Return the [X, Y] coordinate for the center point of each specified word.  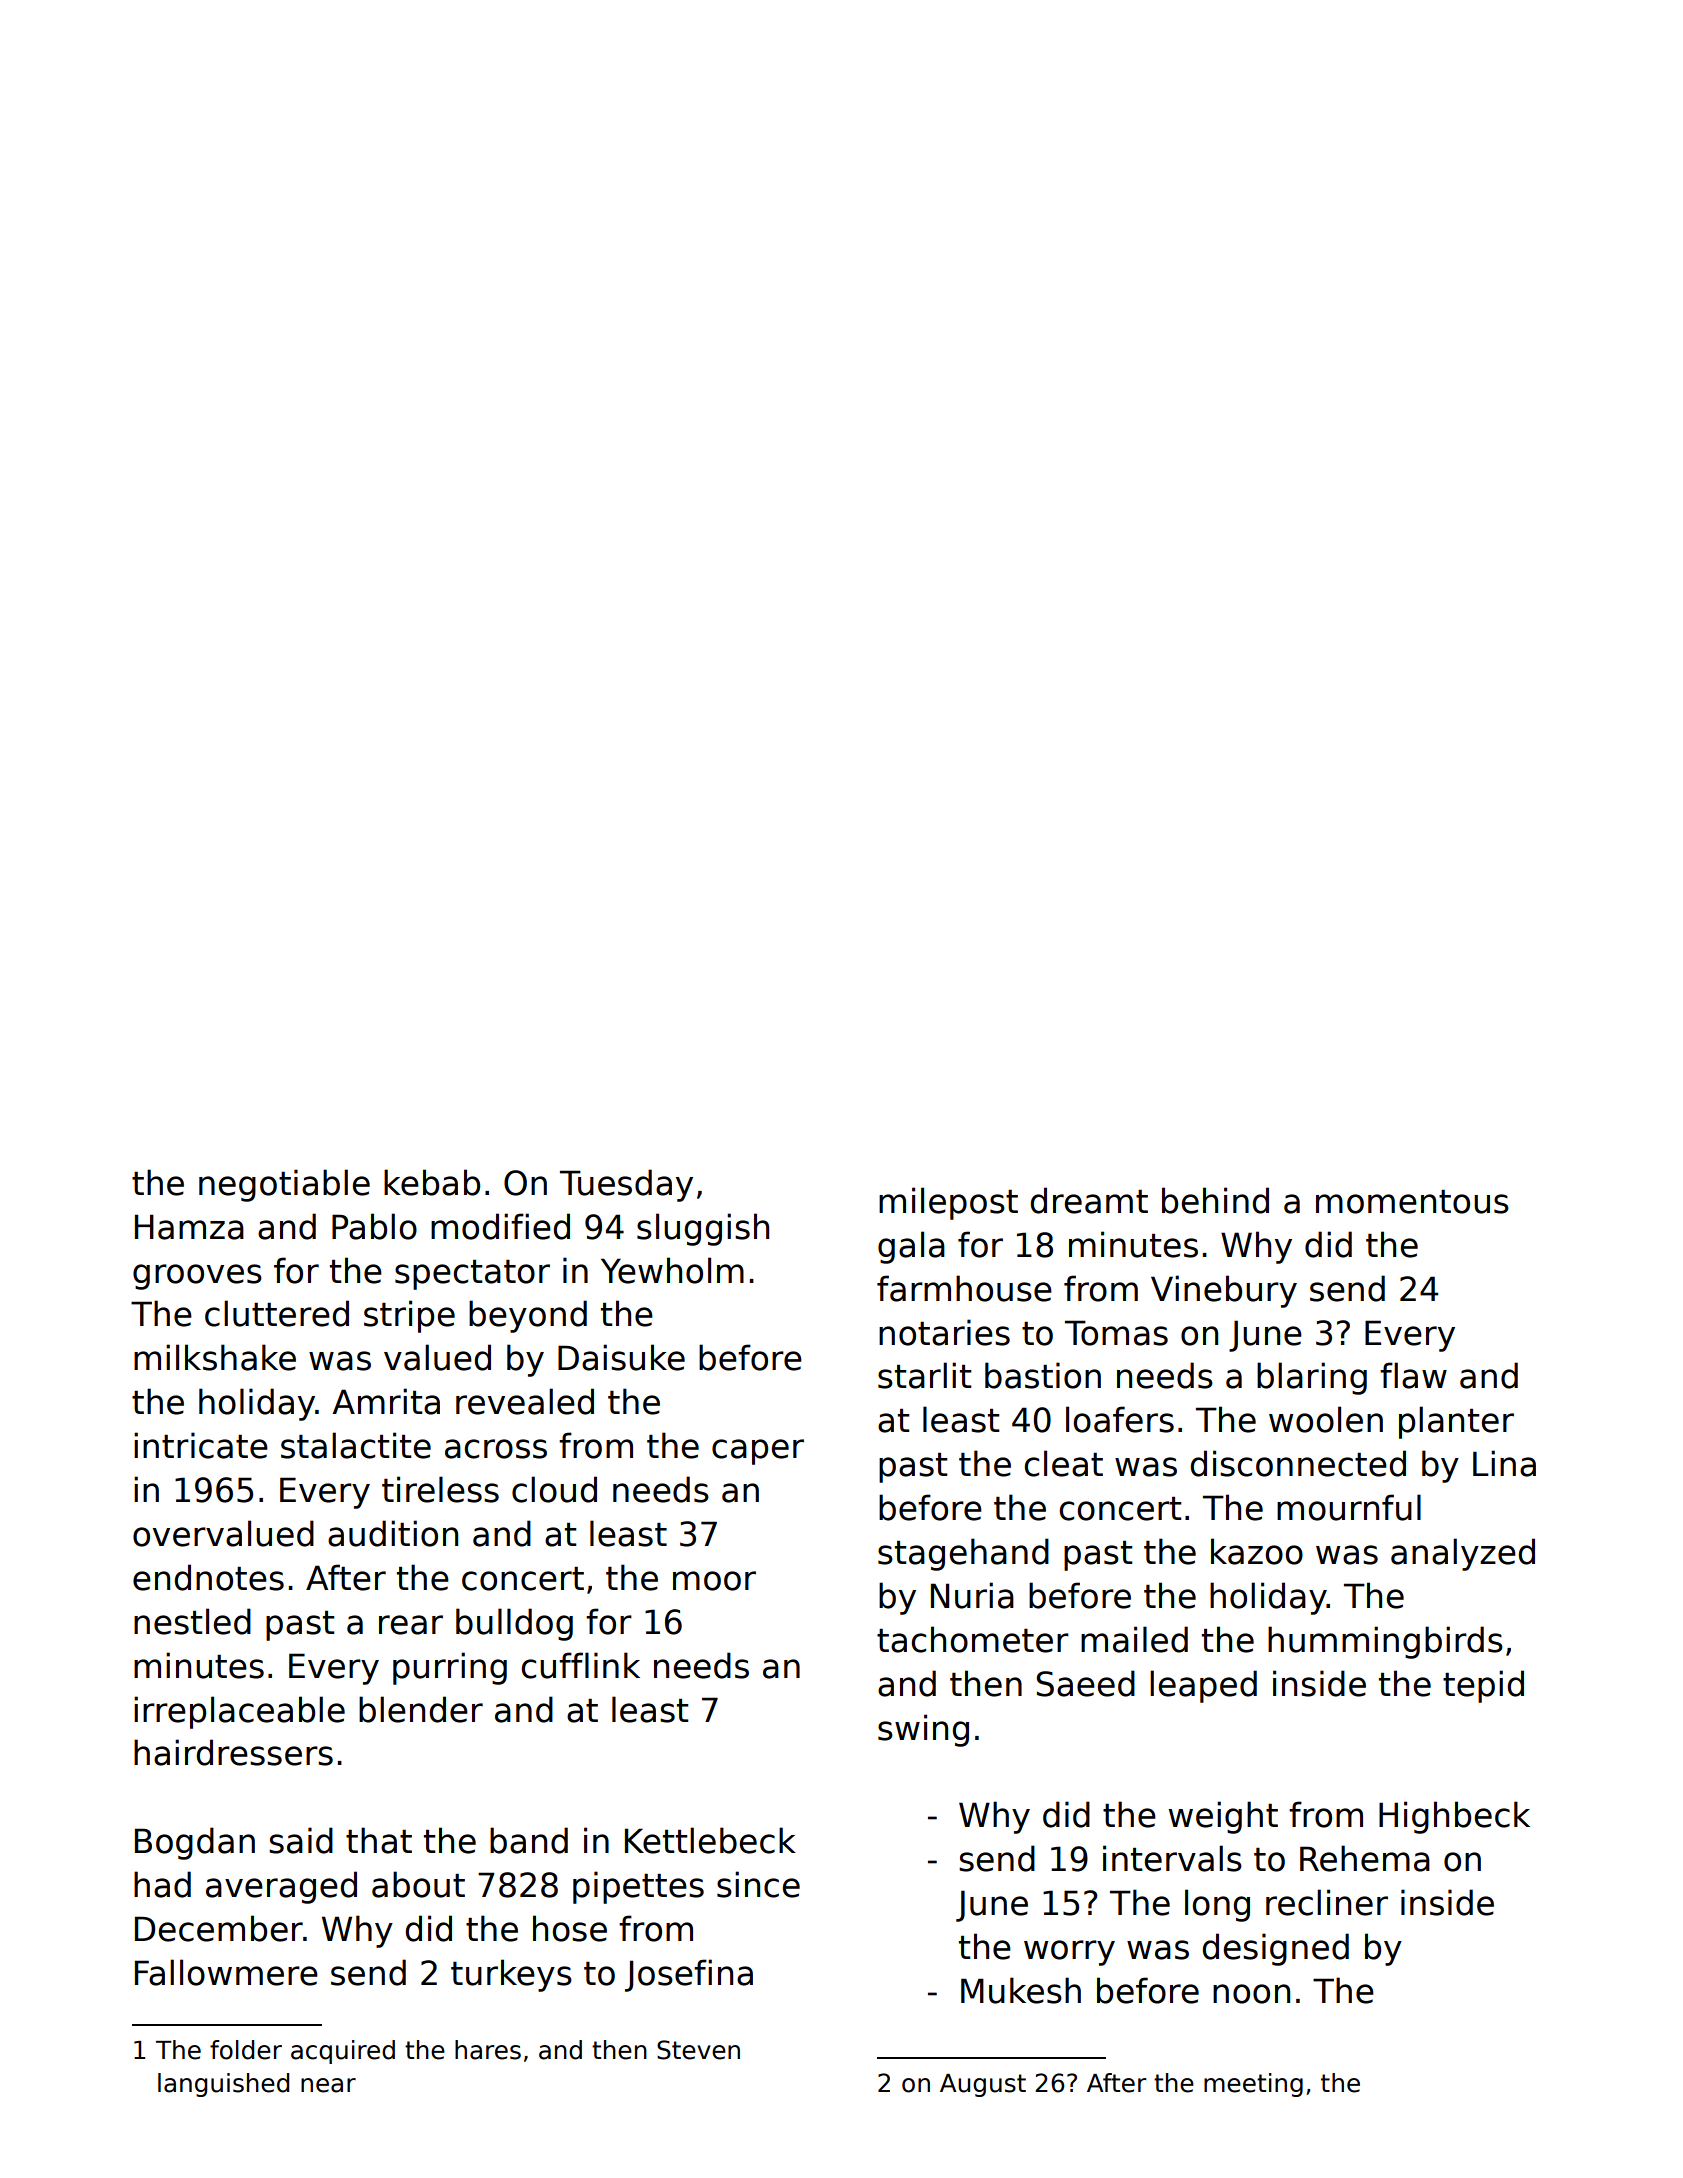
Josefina [689, 1975]
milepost [948, 1203]
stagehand [963, 1554]
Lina [1504, 1463]
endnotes [208, 1577]
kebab [432, 1182]
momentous [1412, 1202]
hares [488, 2050]
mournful [1349, 1507]
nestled [192, 1621]
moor [714, 1581]
